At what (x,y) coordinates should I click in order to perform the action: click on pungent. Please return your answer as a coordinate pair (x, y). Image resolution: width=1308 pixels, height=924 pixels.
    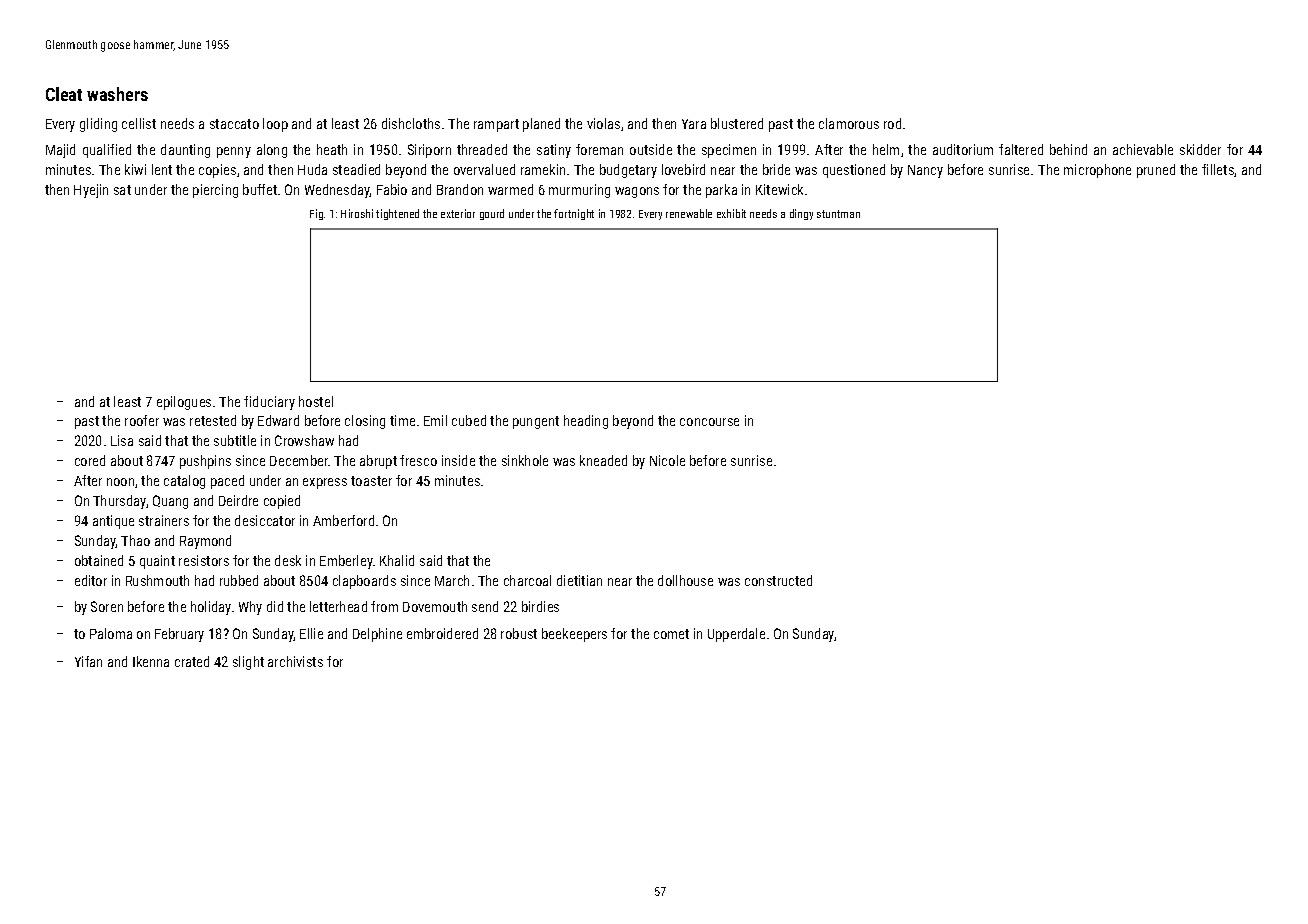
    Looking at the image, I should click on (536, 422).
